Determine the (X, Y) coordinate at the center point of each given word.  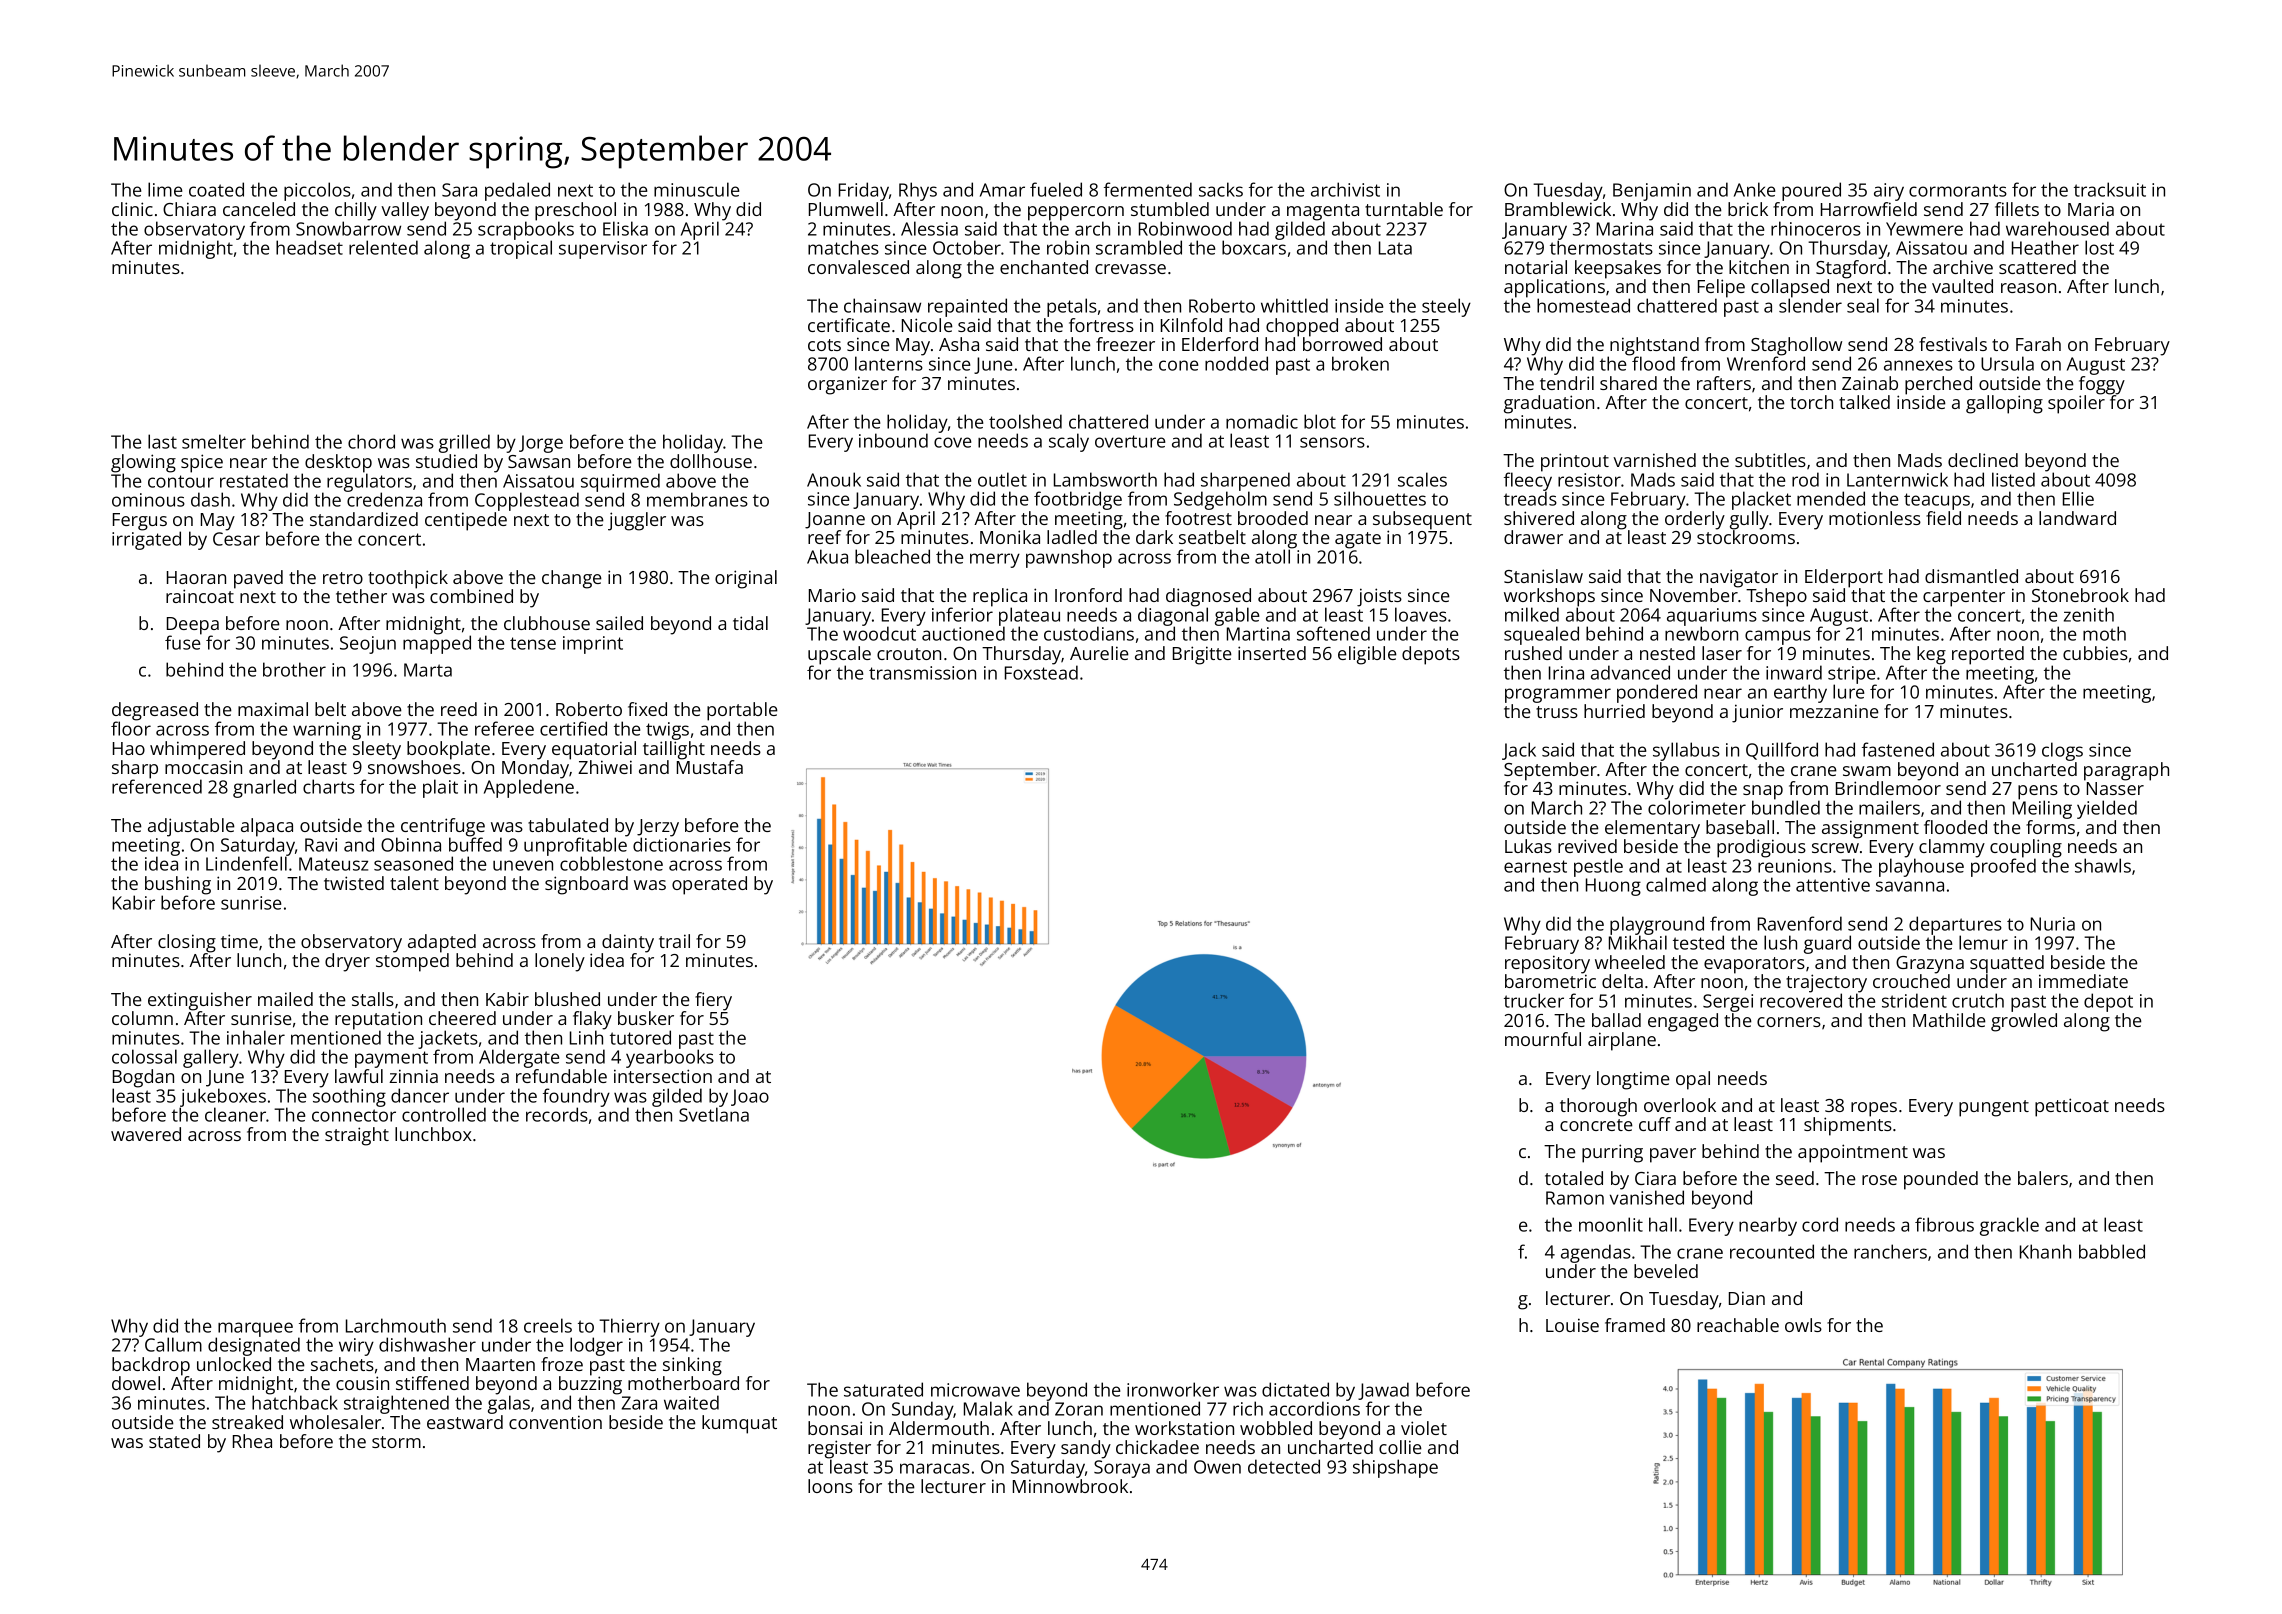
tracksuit (2110, 189)
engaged (1683, 1022)
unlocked (234, 1364)
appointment (1853, 1153)
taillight (674, 750)
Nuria (2053, 924)
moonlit (1611, 1224)
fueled (1056, 189)
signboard (586, 885)
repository (1547, 964)
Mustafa (710, 767)
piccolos (317, 191)
